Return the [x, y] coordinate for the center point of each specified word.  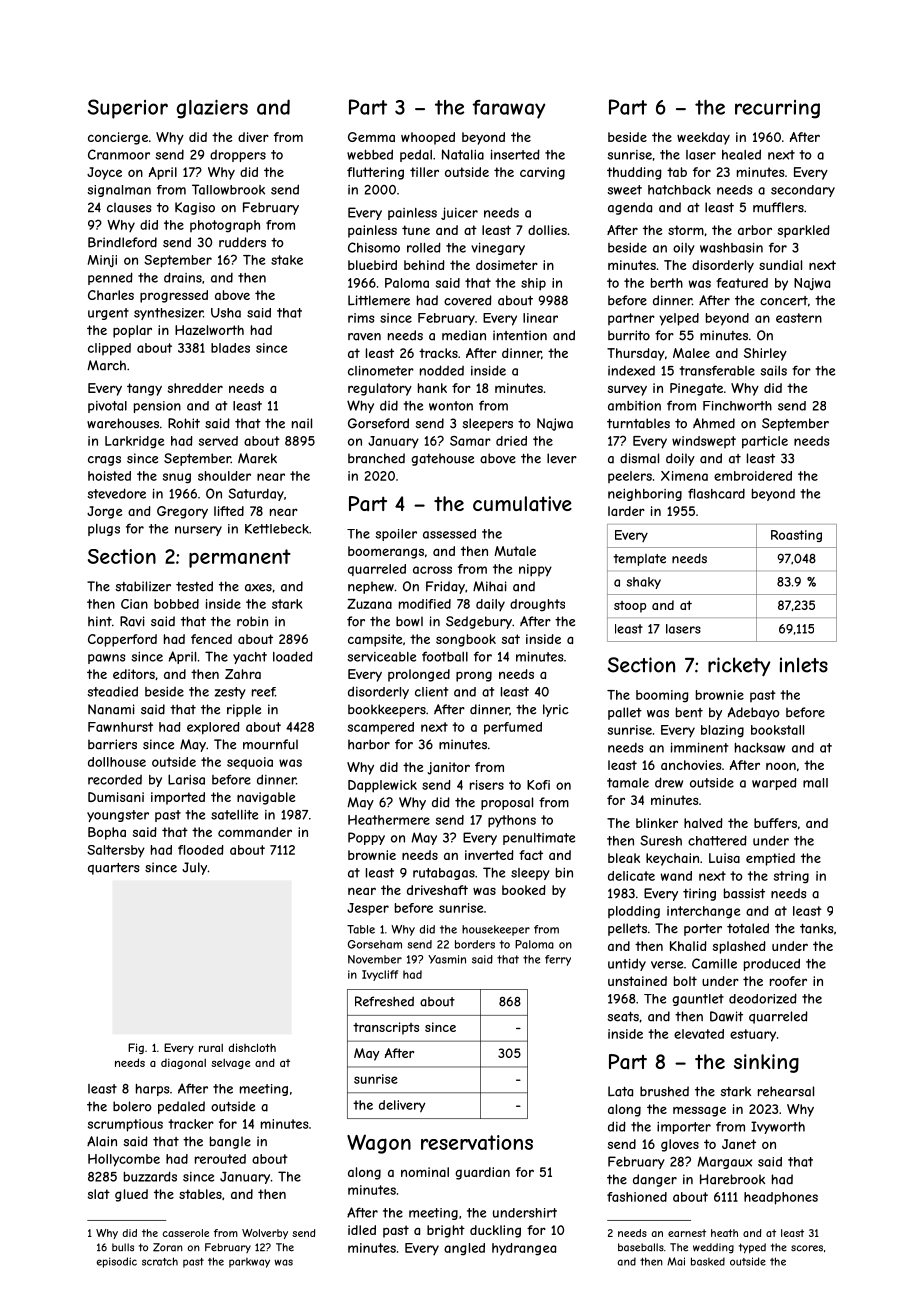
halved [703, 823]
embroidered [753, 476]
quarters [114, 869]
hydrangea [524, 1249]
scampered [381, 728]
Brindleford [122, 242]
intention [520, 335]
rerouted [220, 1159]
